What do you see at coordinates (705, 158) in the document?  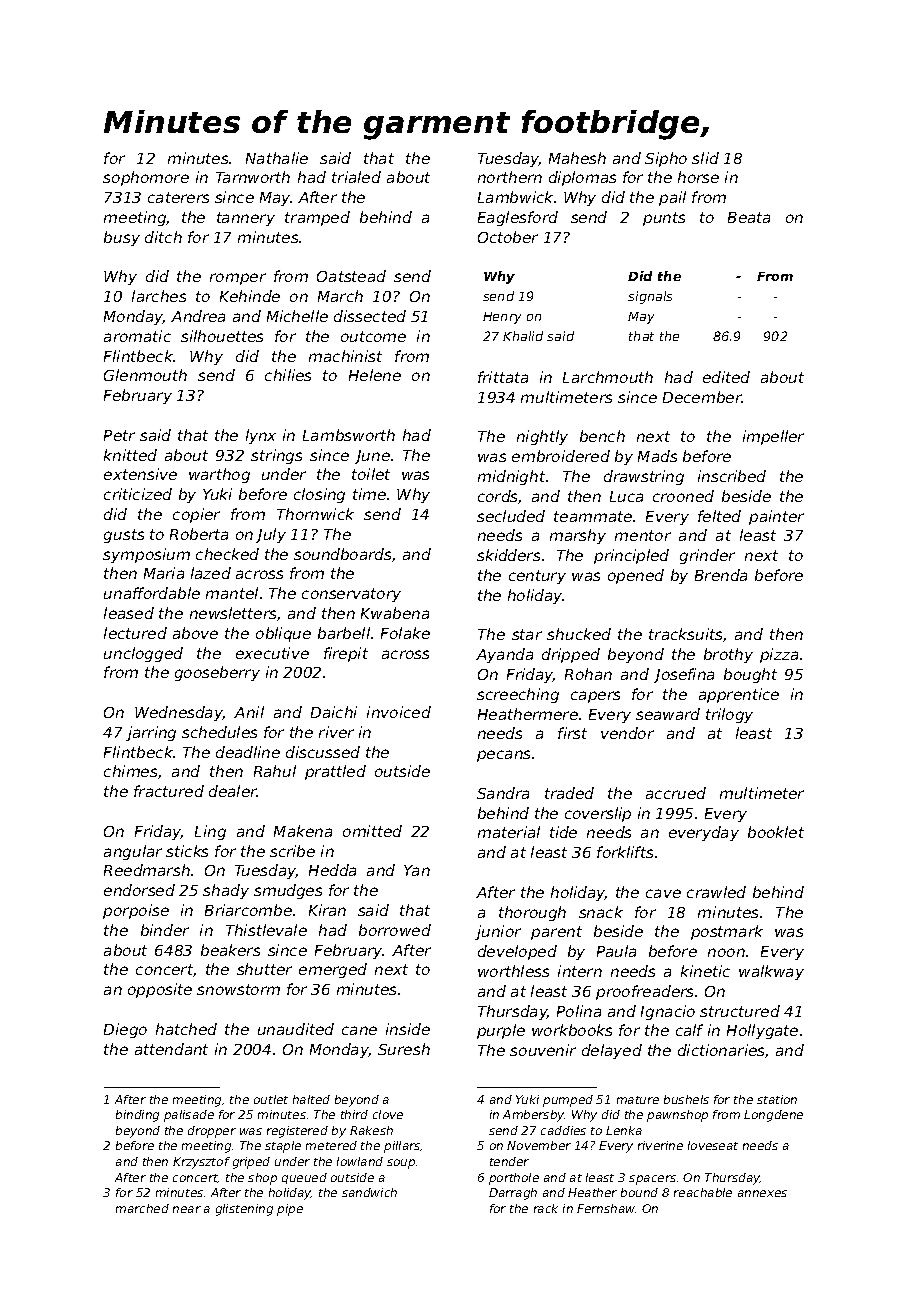 I see `slid` at bounding box center [705, 158].
